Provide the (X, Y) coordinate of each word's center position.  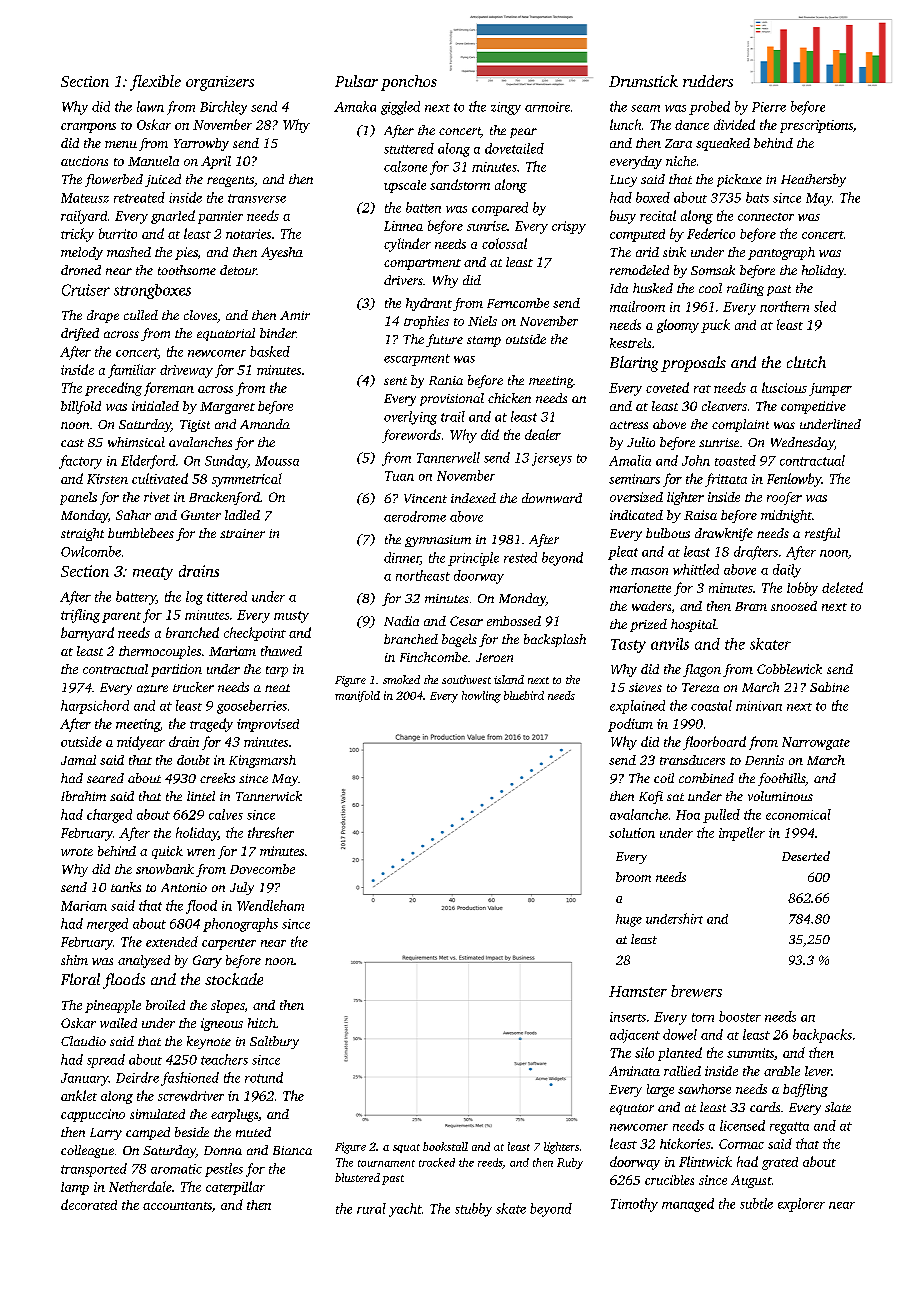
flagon (702, 670)
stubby (473, 1210)
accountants (177, 1206)
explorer (801, 1205)
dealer (543, 434)
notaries (248, 234)
